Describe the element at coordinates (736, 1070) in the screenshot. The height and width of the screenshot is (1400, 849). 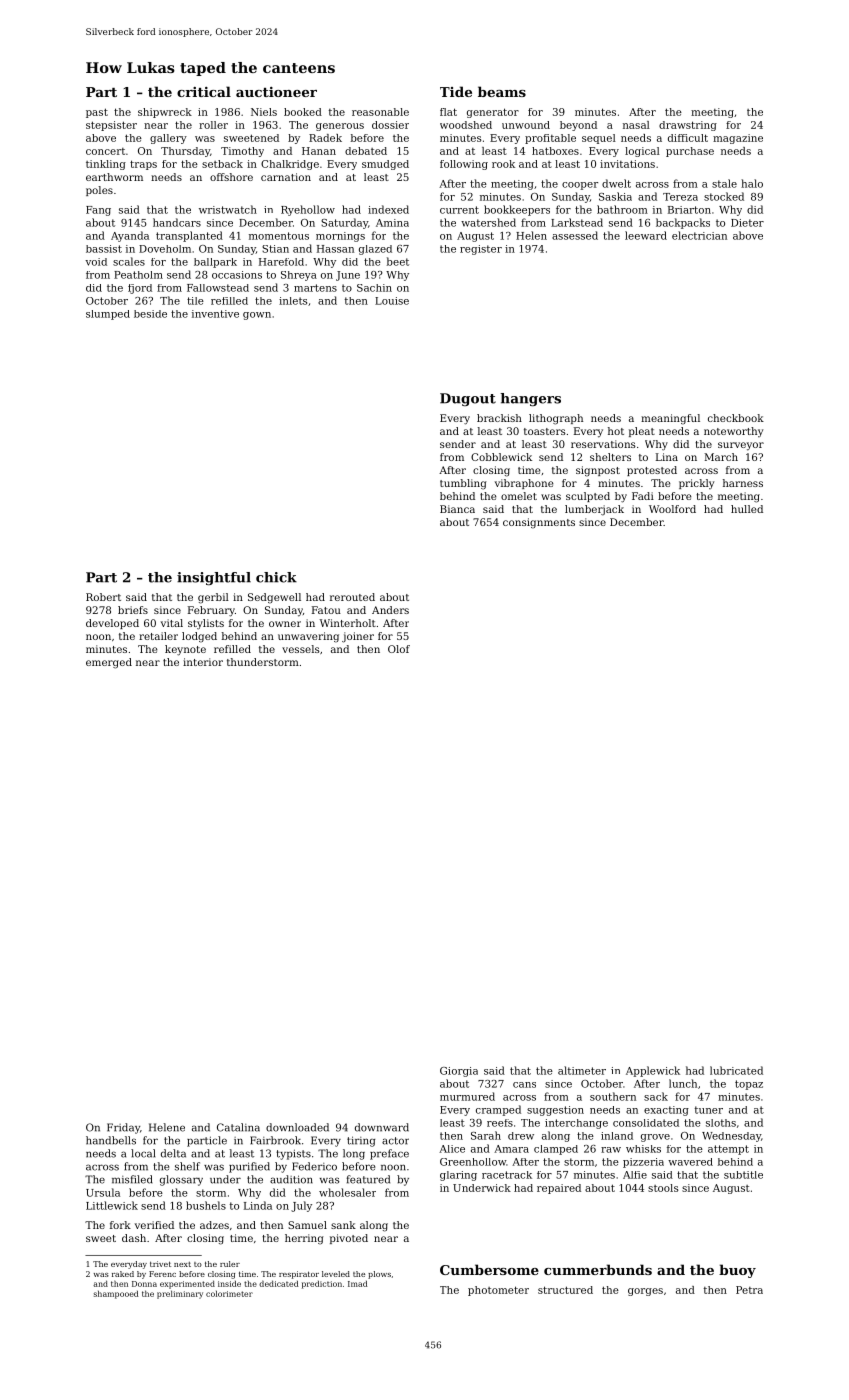
I see `lubricated` at that location.
